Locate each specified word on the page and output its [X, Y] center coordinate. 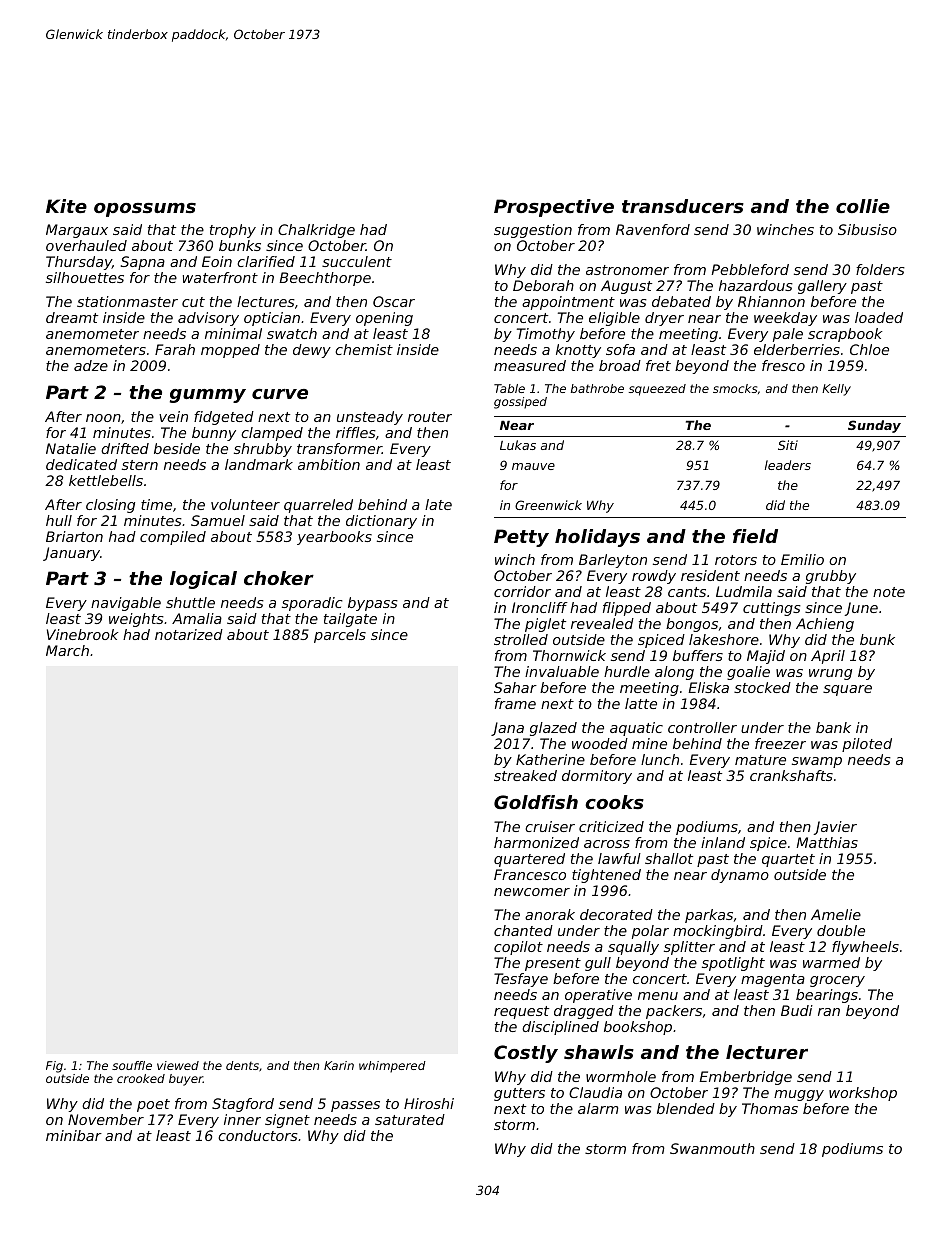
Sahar [515, 687]
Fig [54, 1067]
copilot [518, 948]
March [67, 650]
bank [833, 727]
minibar [74, 1135]
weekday [785, 319]
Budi [797, 1010]
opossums [145, 210]
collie [863, 206]
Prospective [554, 208]
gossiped [520, 403]
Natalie [71, 448]
